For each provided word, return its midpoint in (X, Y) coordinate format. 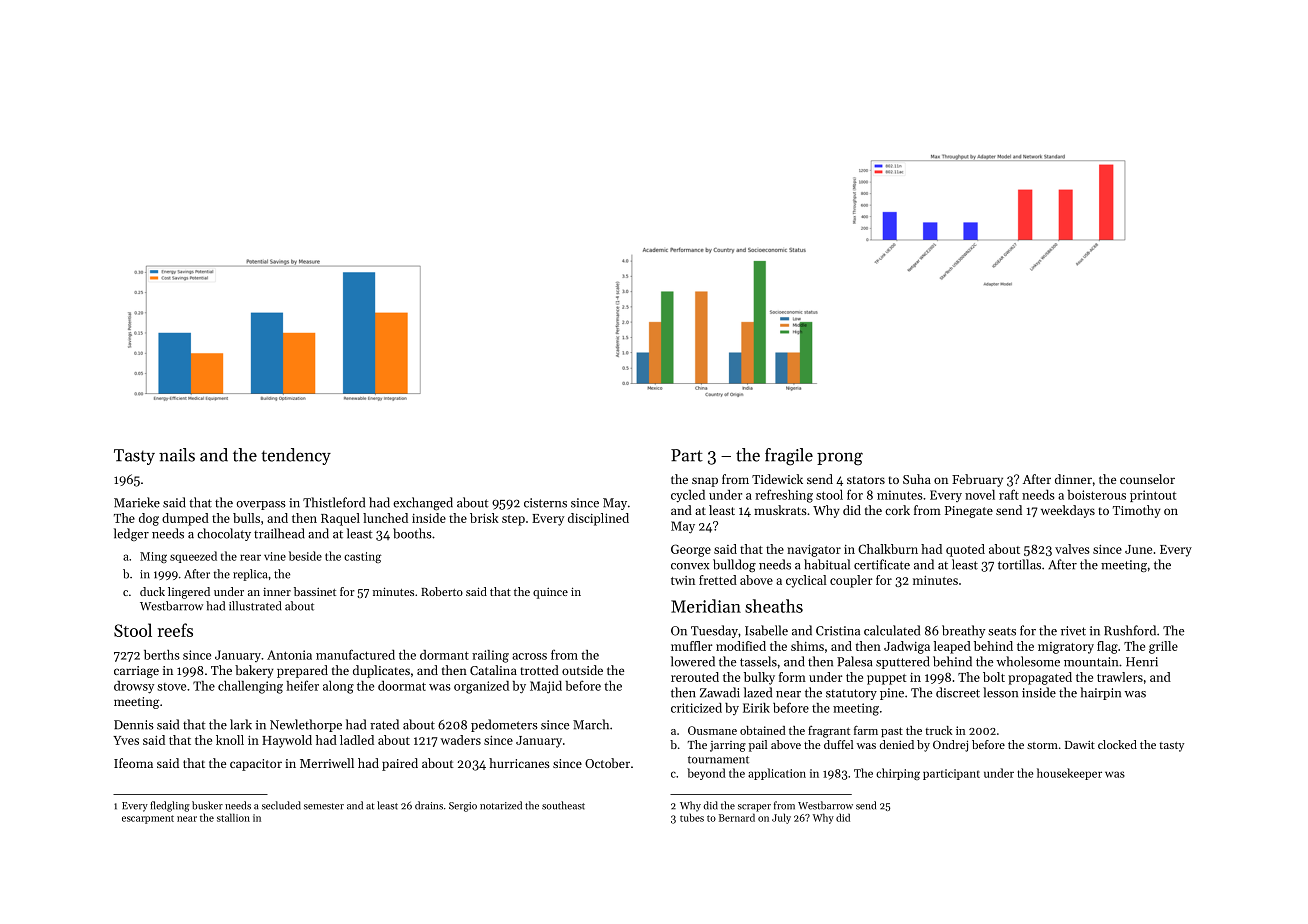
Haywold (287, 741)
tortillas (1019, 564)
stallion (233, 817)
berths (162, 655)
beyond (706, 774)
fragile (789, 457)
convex (690, 566)
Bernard (737, 817)
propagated (1040, 678)
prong (840, 459)
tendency (296, 456)
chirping (898, 774)
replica (250, 575)
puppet (886, 679)
